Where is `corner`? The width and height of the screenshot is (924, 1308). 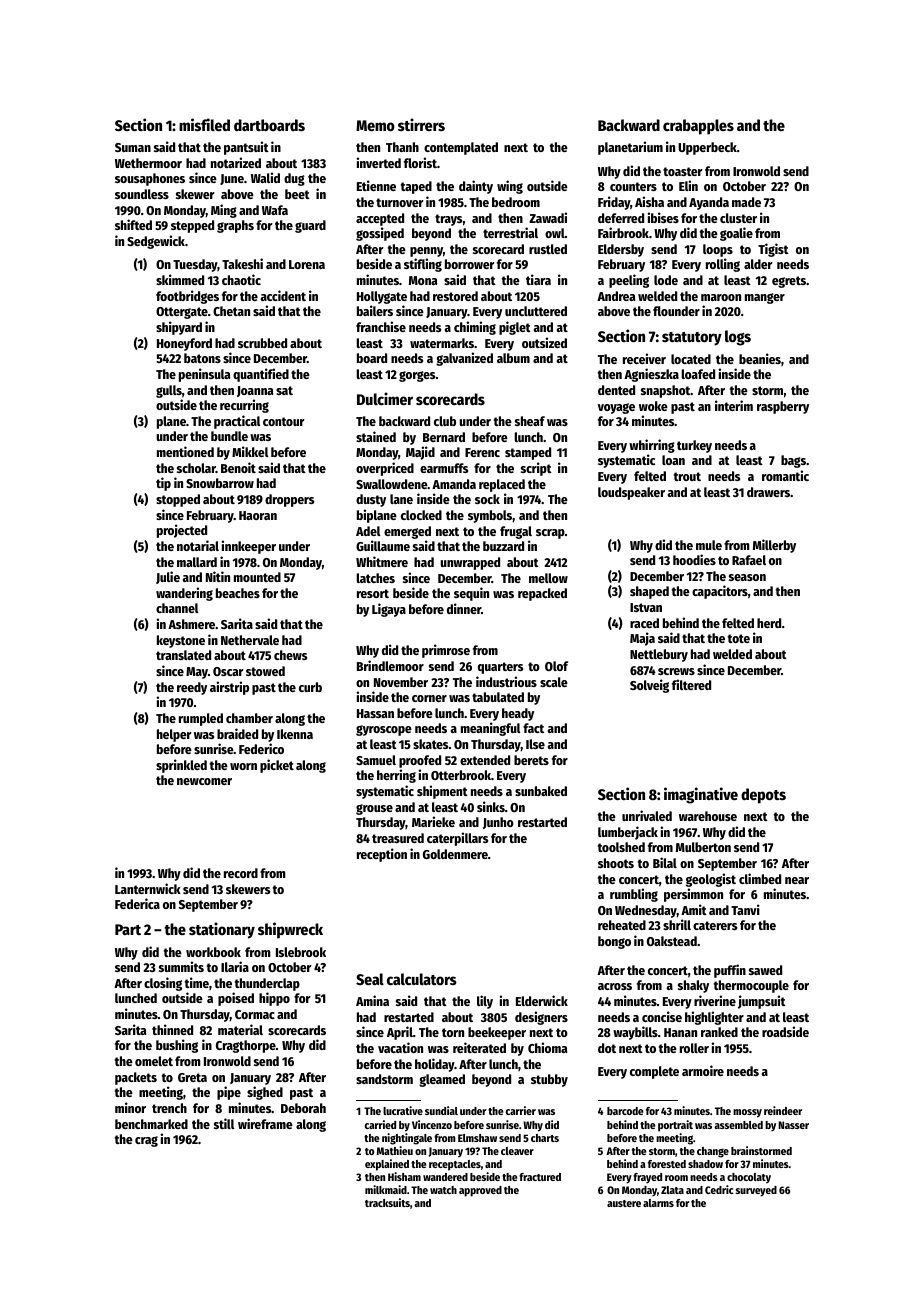
corner is located at coordinates (429, 698).
